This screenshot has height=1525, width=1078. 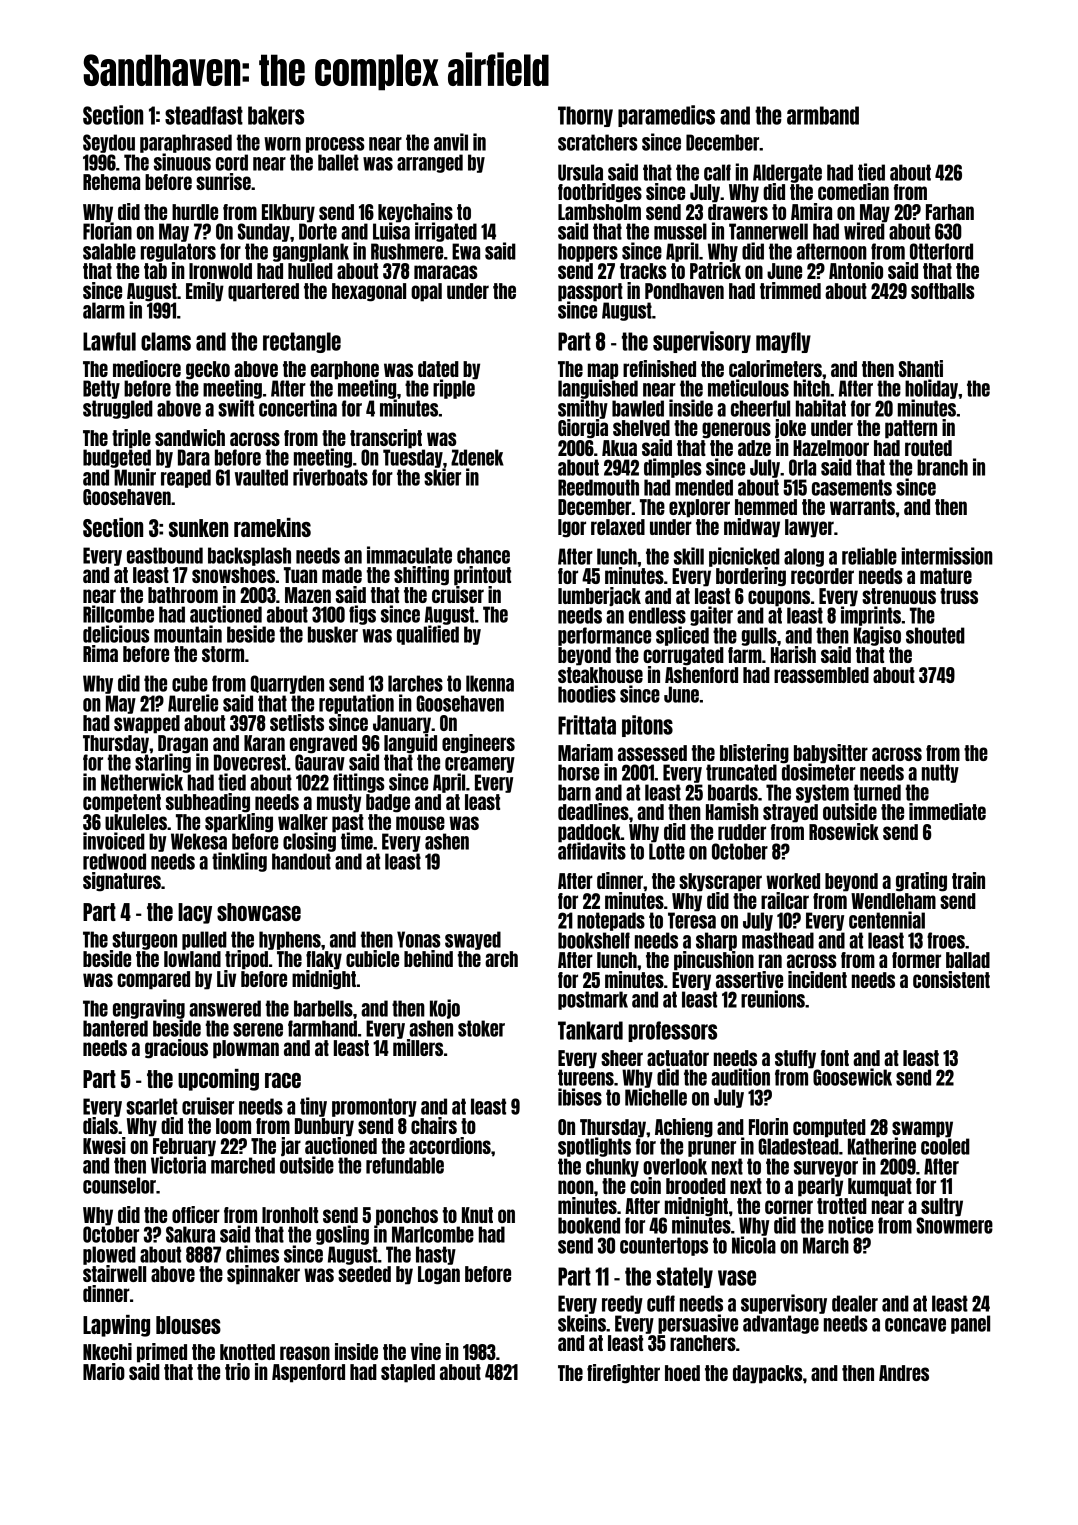 What do you see at coordinates (313, 1107) in the screenshot?
I see `tiny` at bounding box center [313, 1107].
